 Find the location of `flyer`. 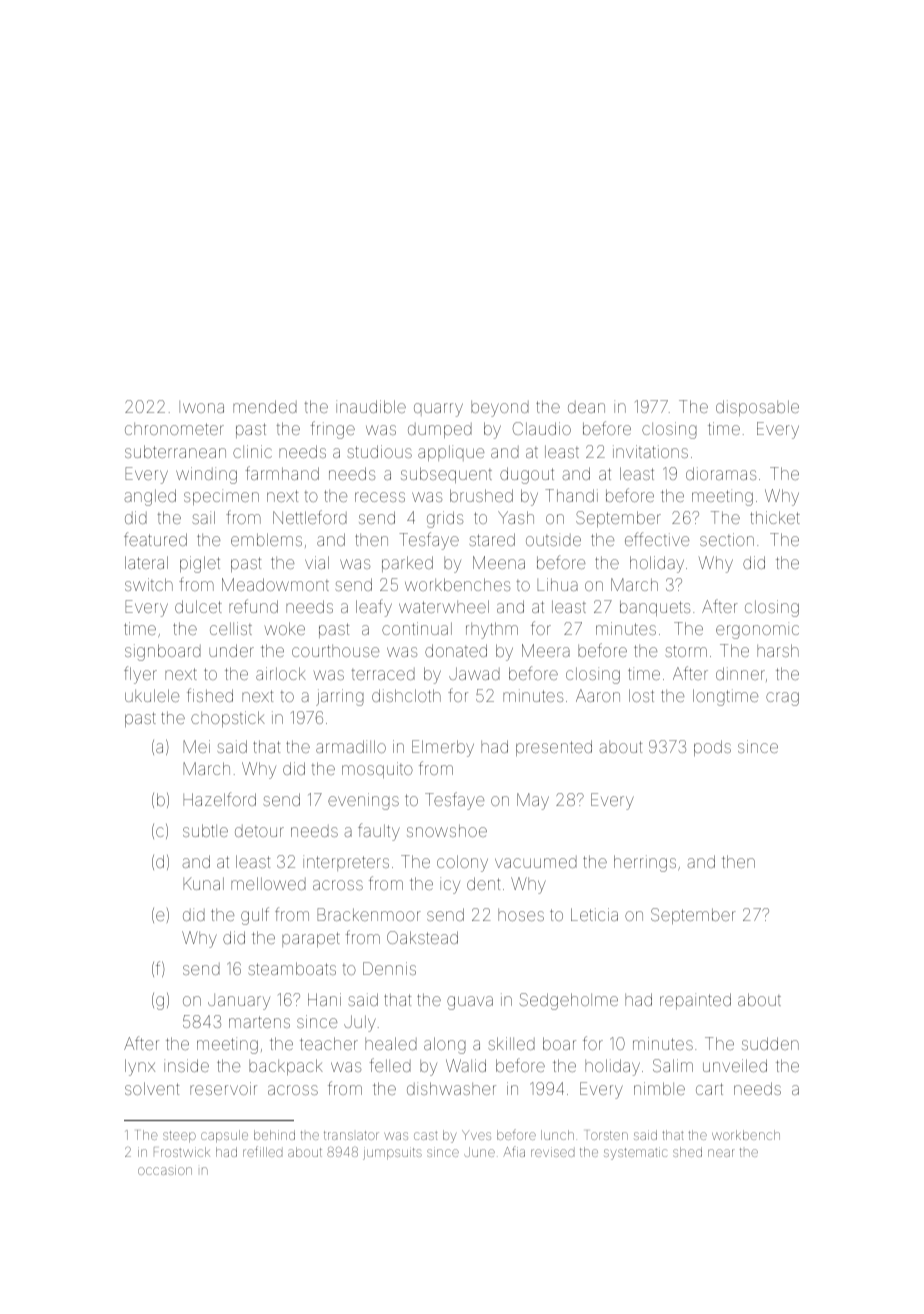

flyer is located at coordinates (140, 675).
